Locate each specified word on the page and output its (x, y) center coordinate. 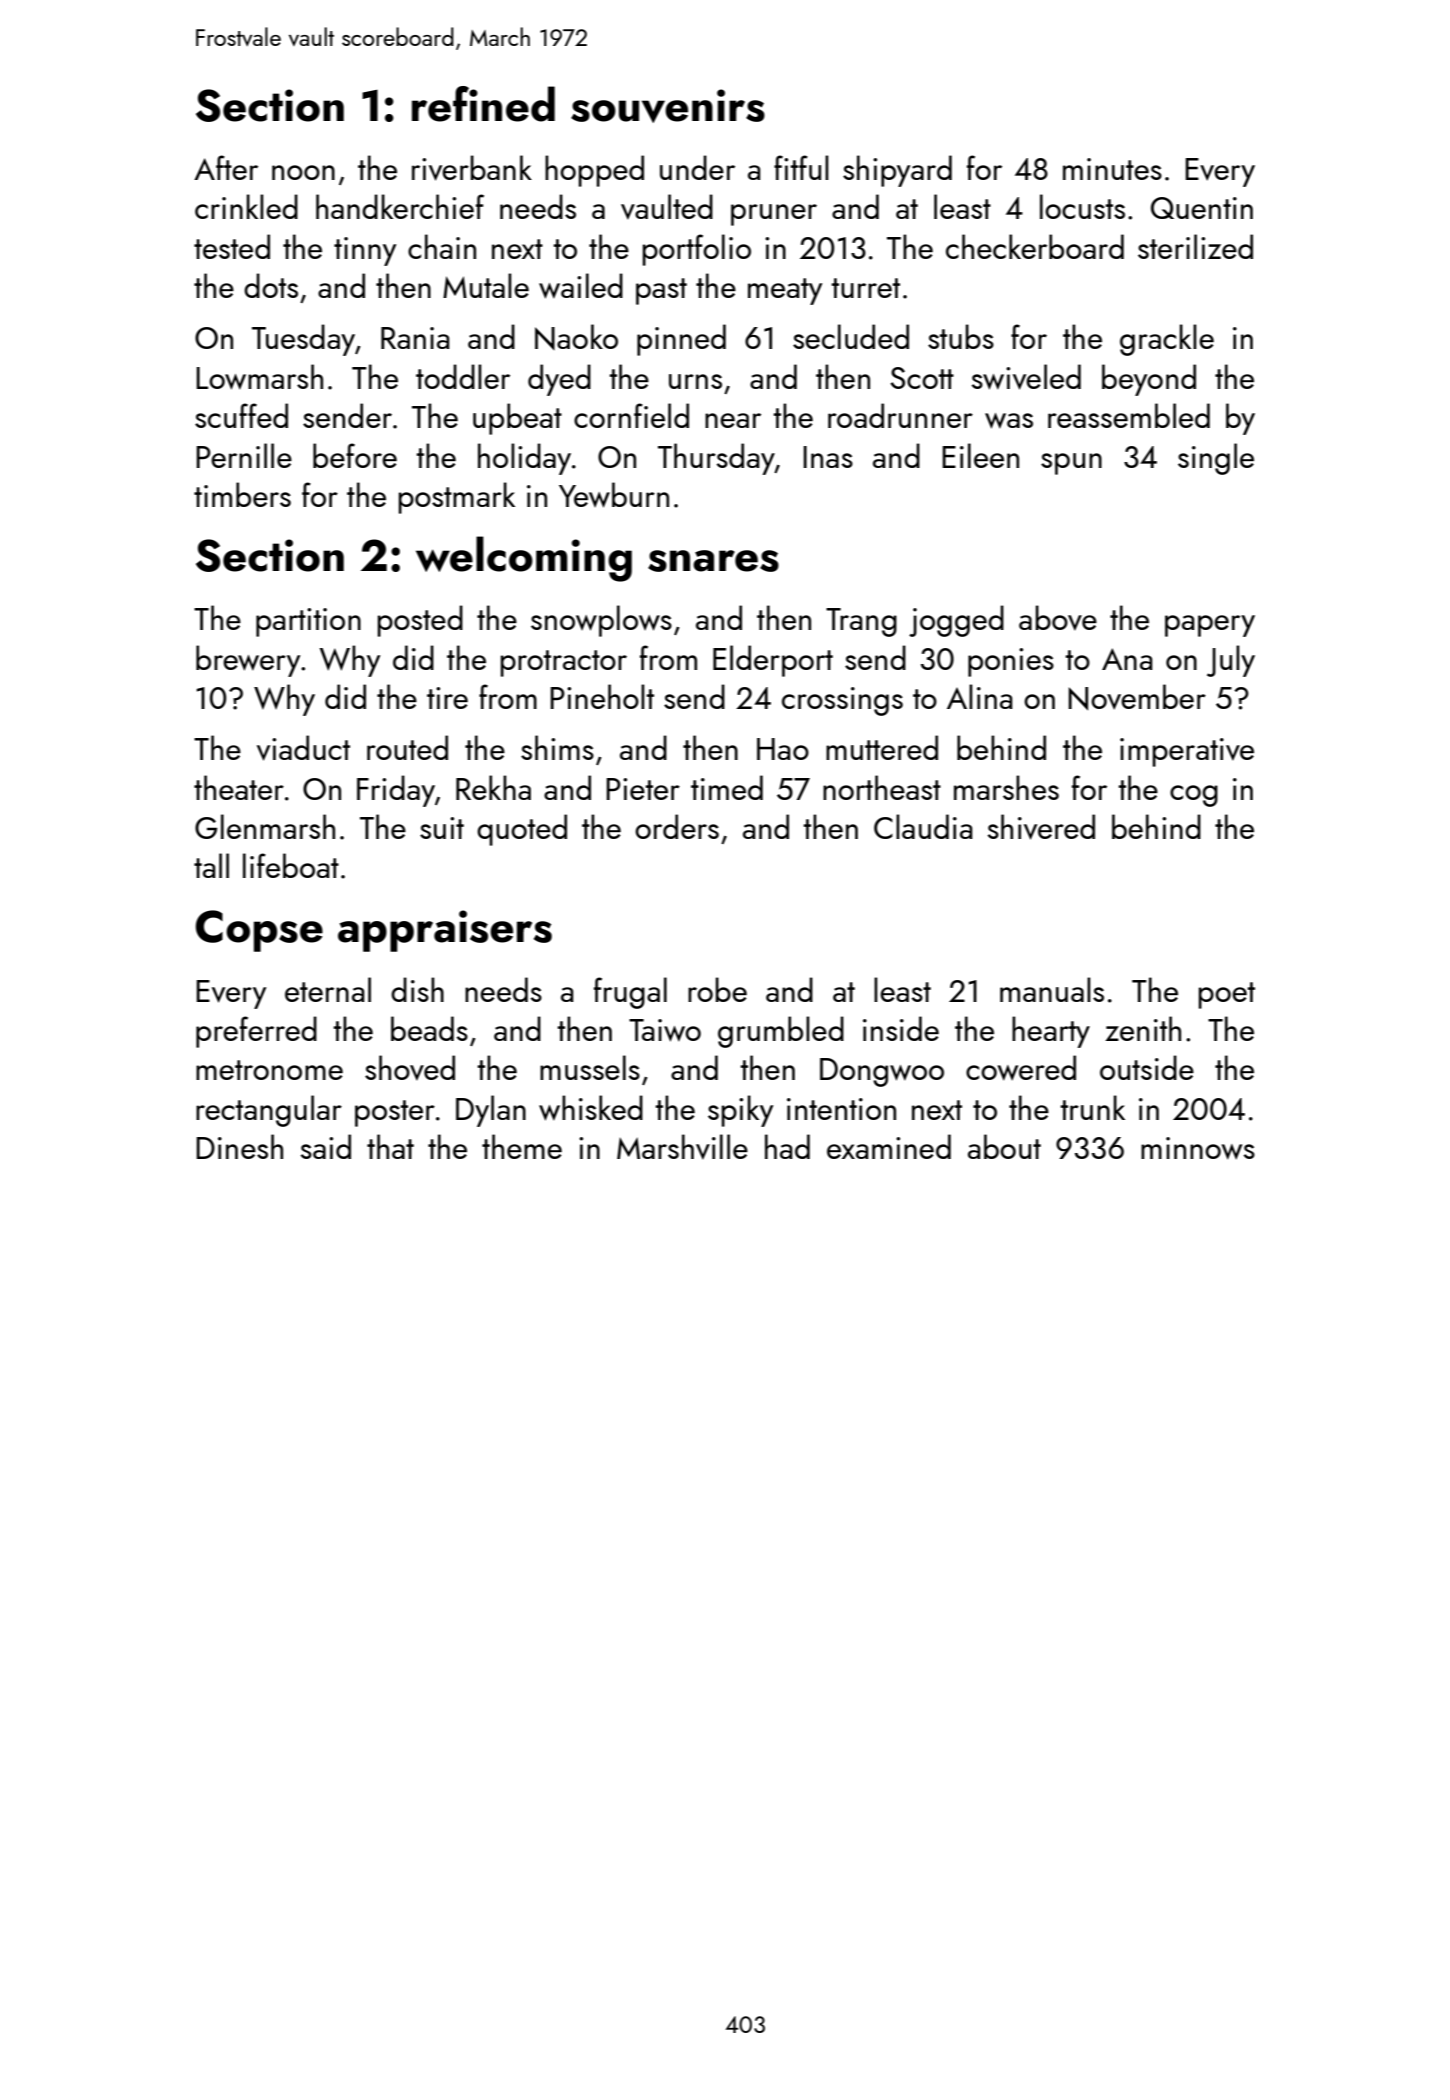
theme (522, 1146)
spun (1071, 464)
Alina (979, 696)
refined (483, 104)
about (1004, 1146)
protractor (564, 663)
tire (447, 698)
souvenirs (668, 106)
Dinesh (239, 1146)
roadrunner (900, 415)
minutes (1112, 169)
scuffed (241, 415)
